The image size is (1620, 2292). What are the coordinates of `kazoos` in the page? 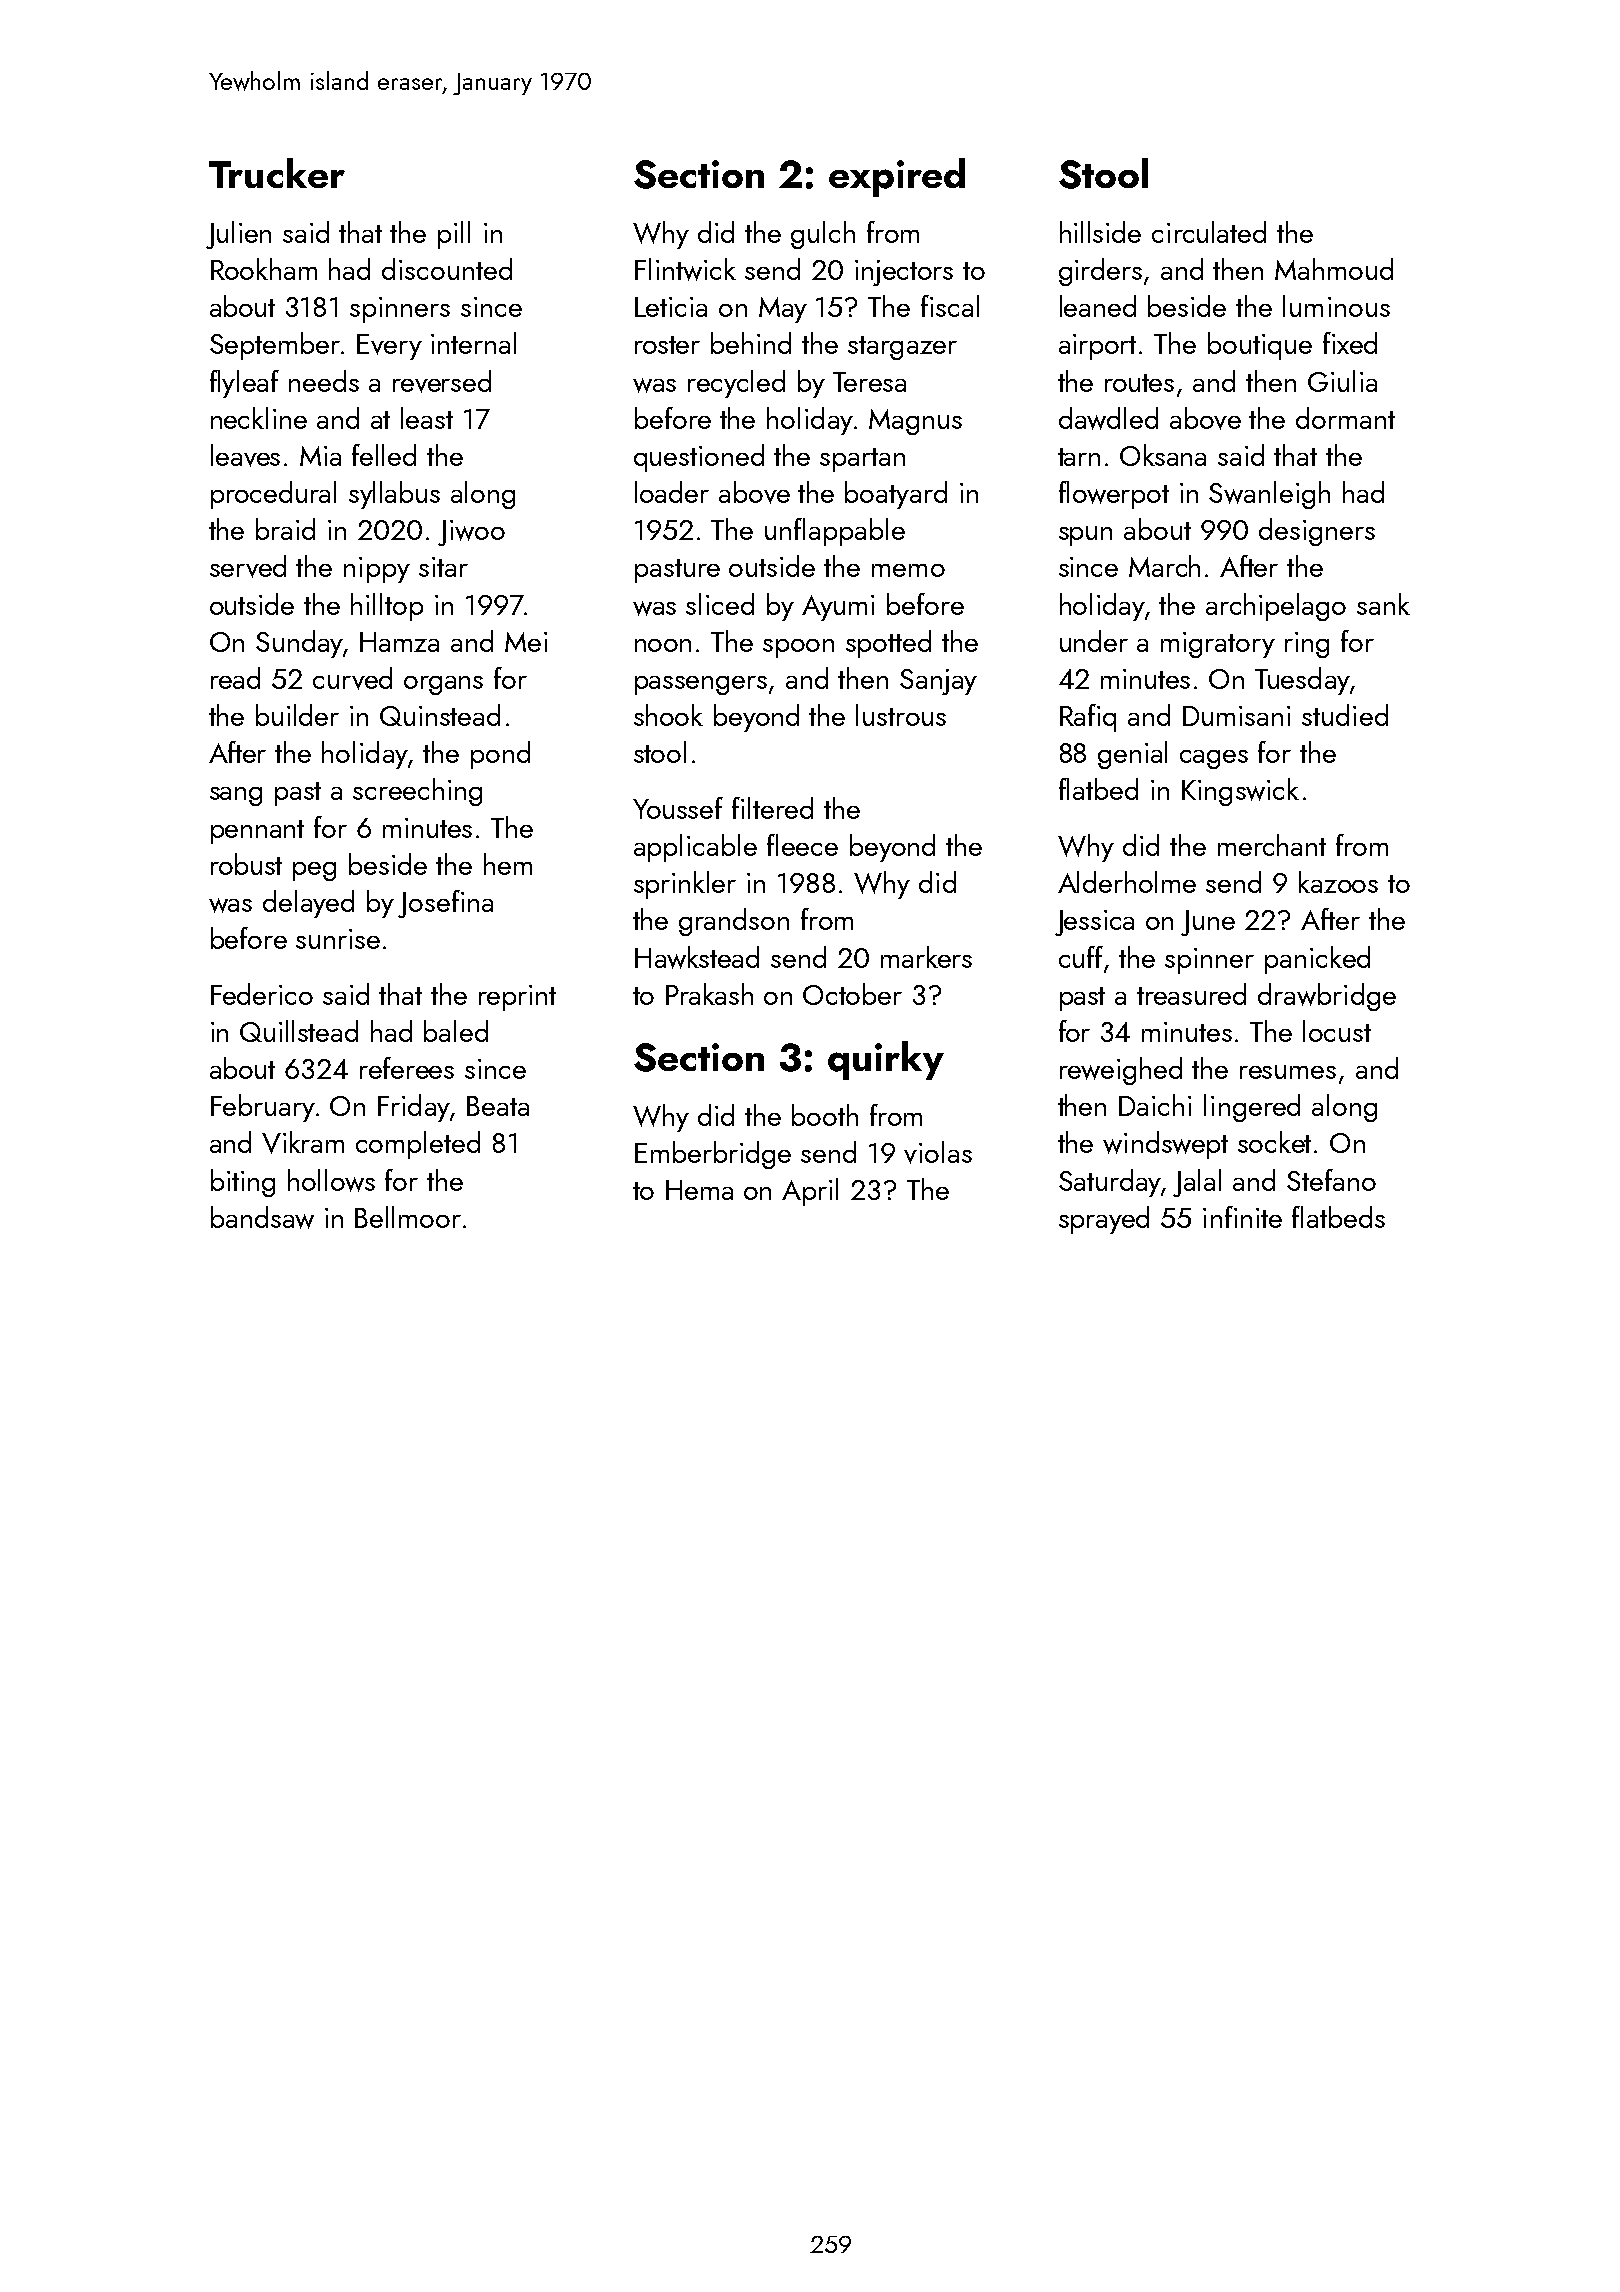 It's located at (1338, 882).
